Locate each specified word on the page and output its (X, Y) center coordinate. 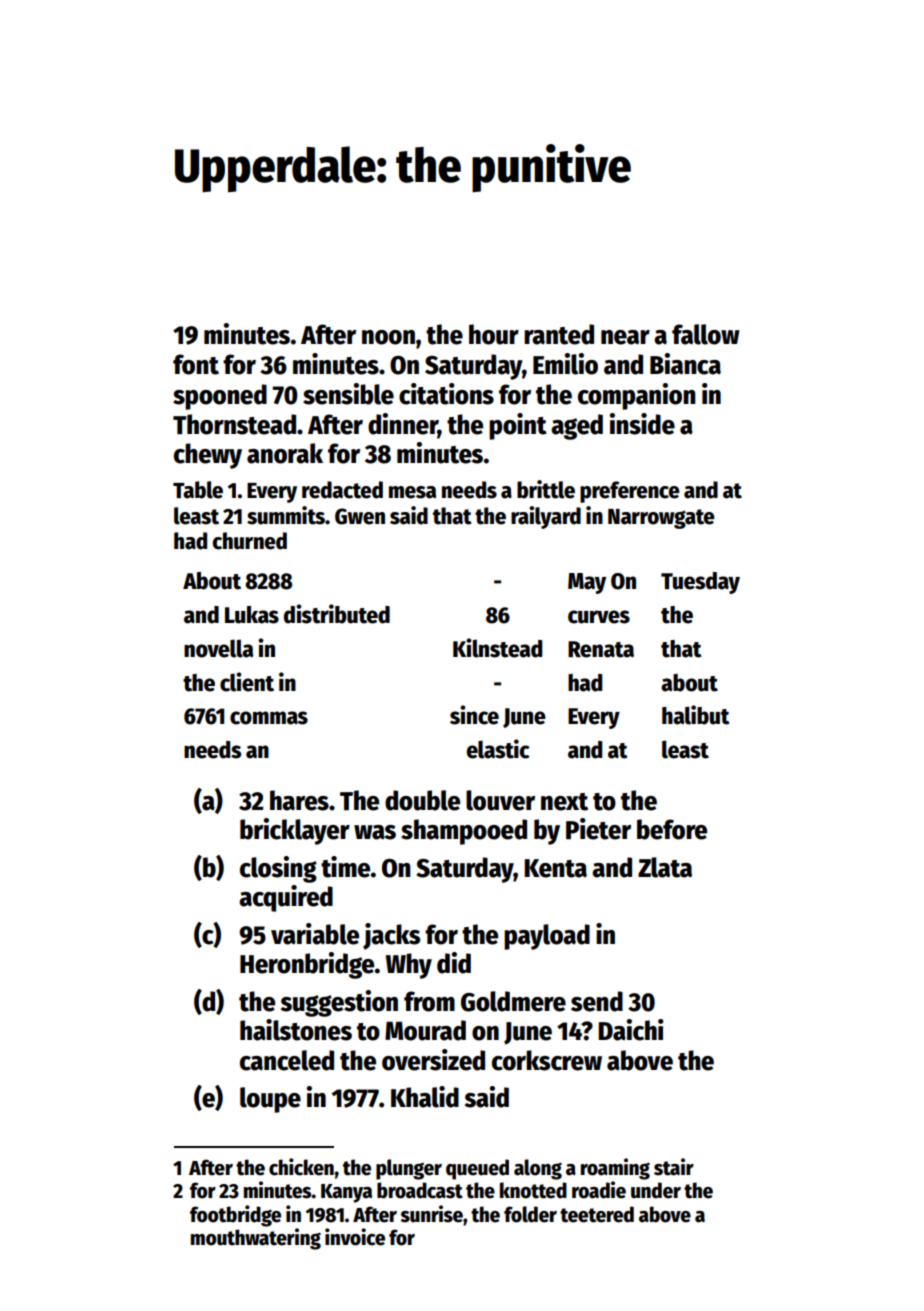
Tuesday (700, 583)
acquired (286, 898)
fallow (706, 334)
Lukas (252, 615)
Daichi (631, 1030)
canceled (287, 1060)
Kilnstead (497, 648)
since (474, 715)
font (196, 364)
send (597, 1001)
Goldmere (513, 1001)
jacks (391, 936)
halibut (696, 715)
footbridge (235, 1216)
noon (388, 337)
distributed (337, 614)
